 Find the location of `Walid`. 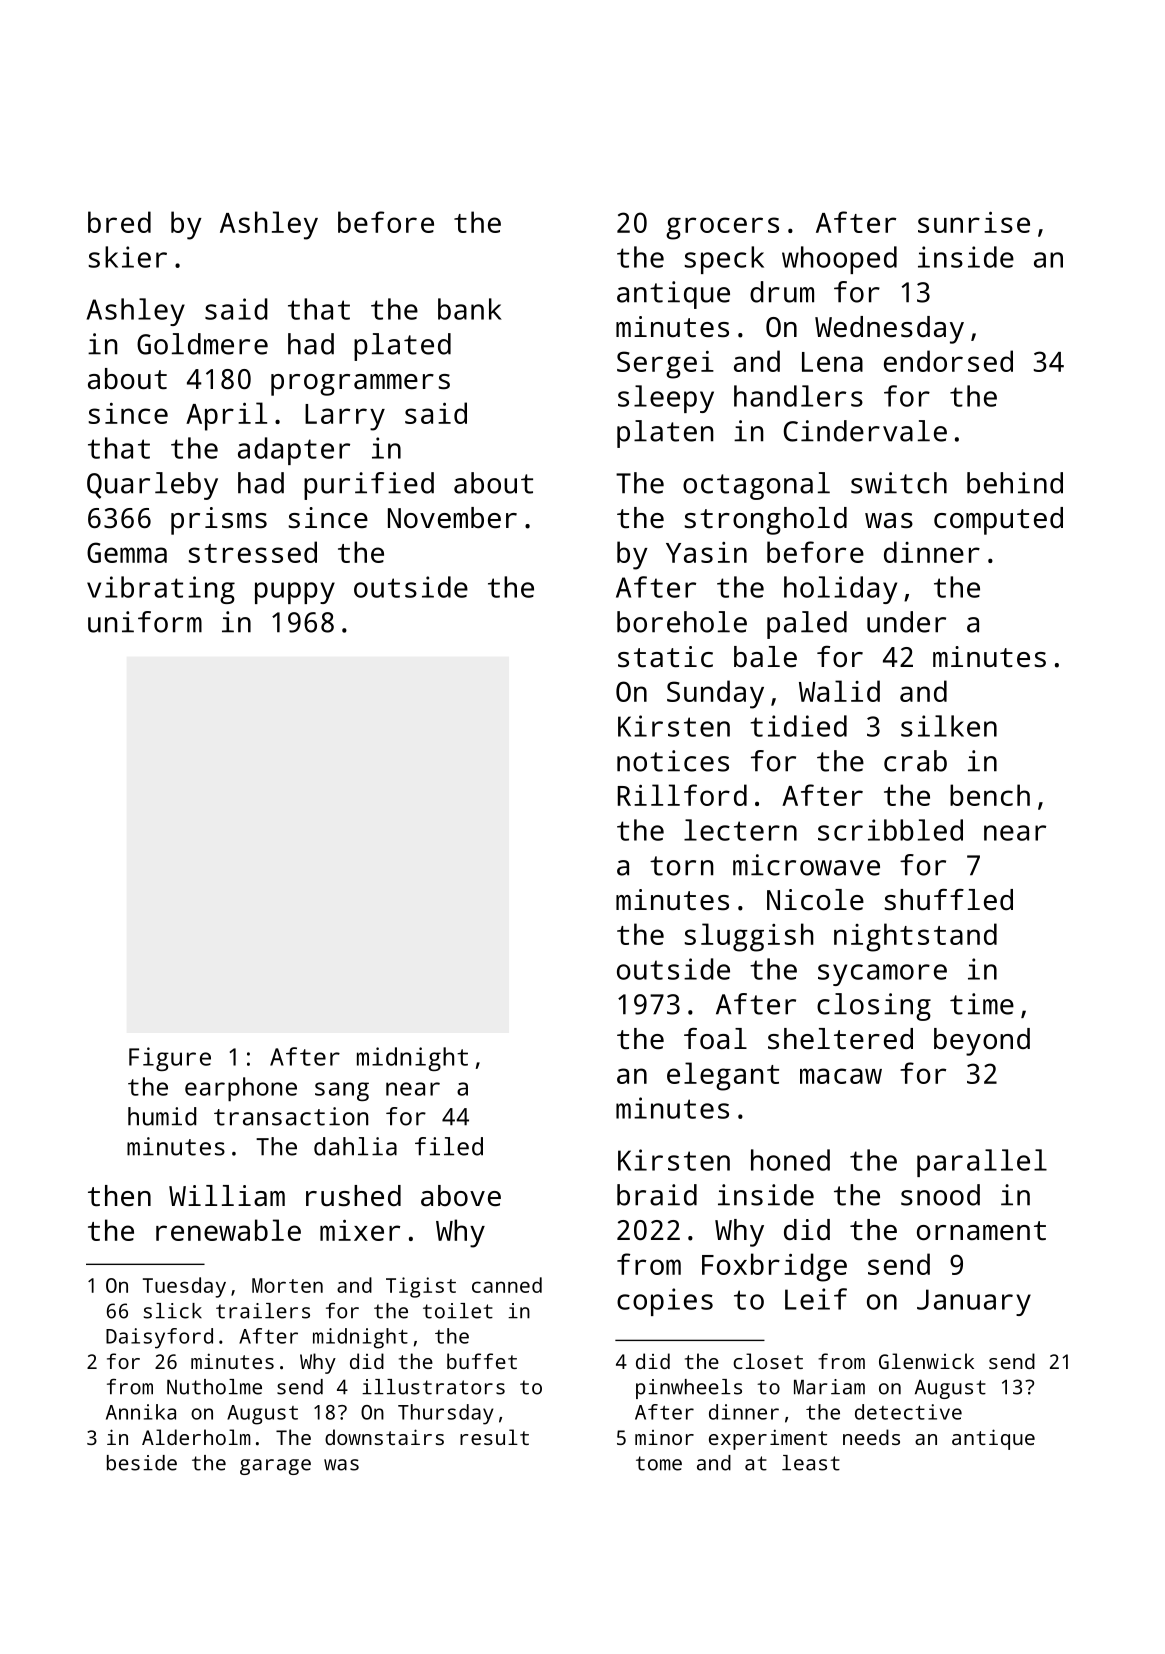

Walid is located at coordinates (839, 691).
